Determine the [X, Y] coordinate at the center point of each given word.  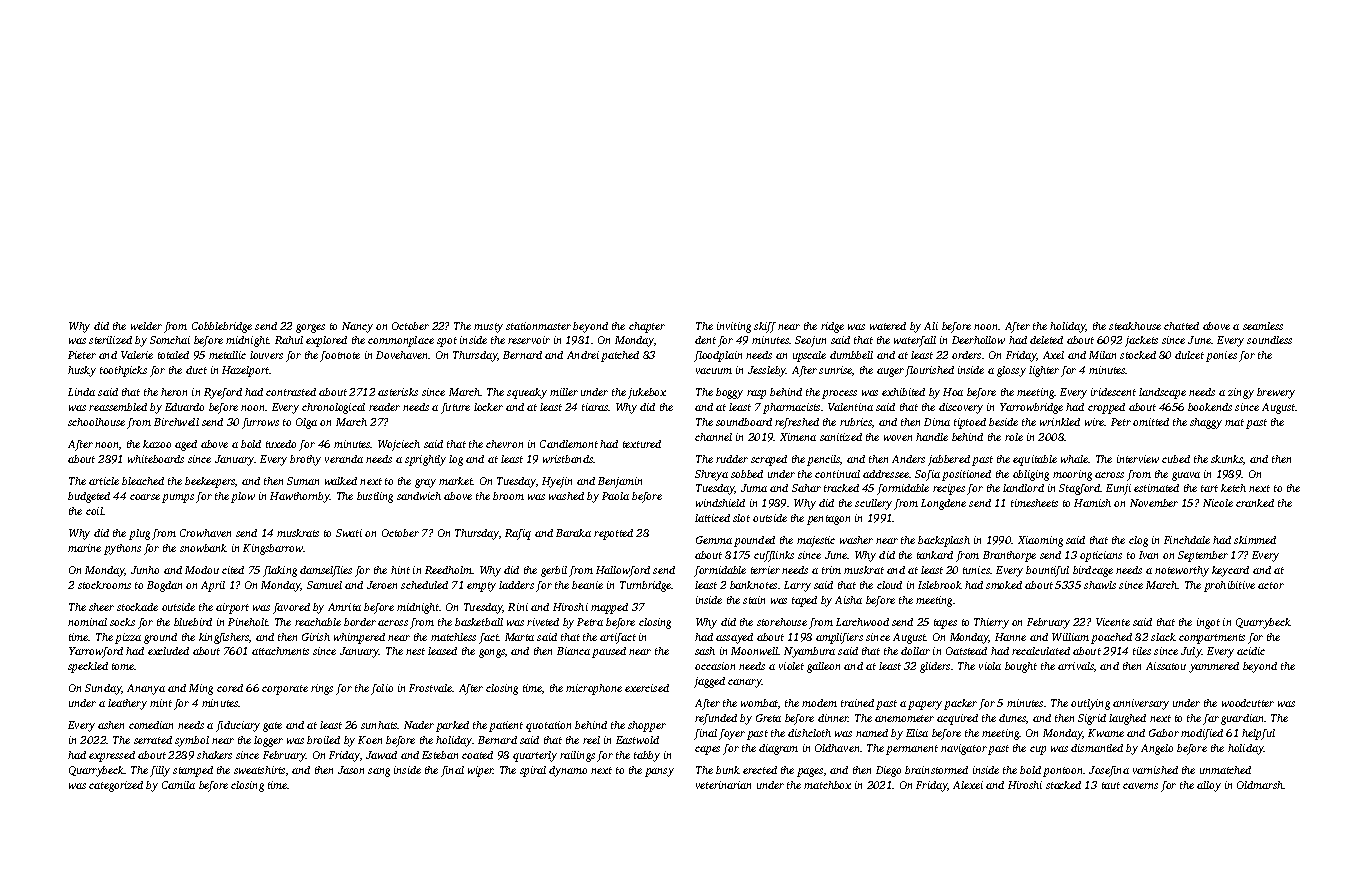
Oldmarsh [1260, 785]
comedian [151, 725]
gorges [310, 328]
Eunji [1118, 489]
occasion [715, 666]
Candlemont [569, 444]
